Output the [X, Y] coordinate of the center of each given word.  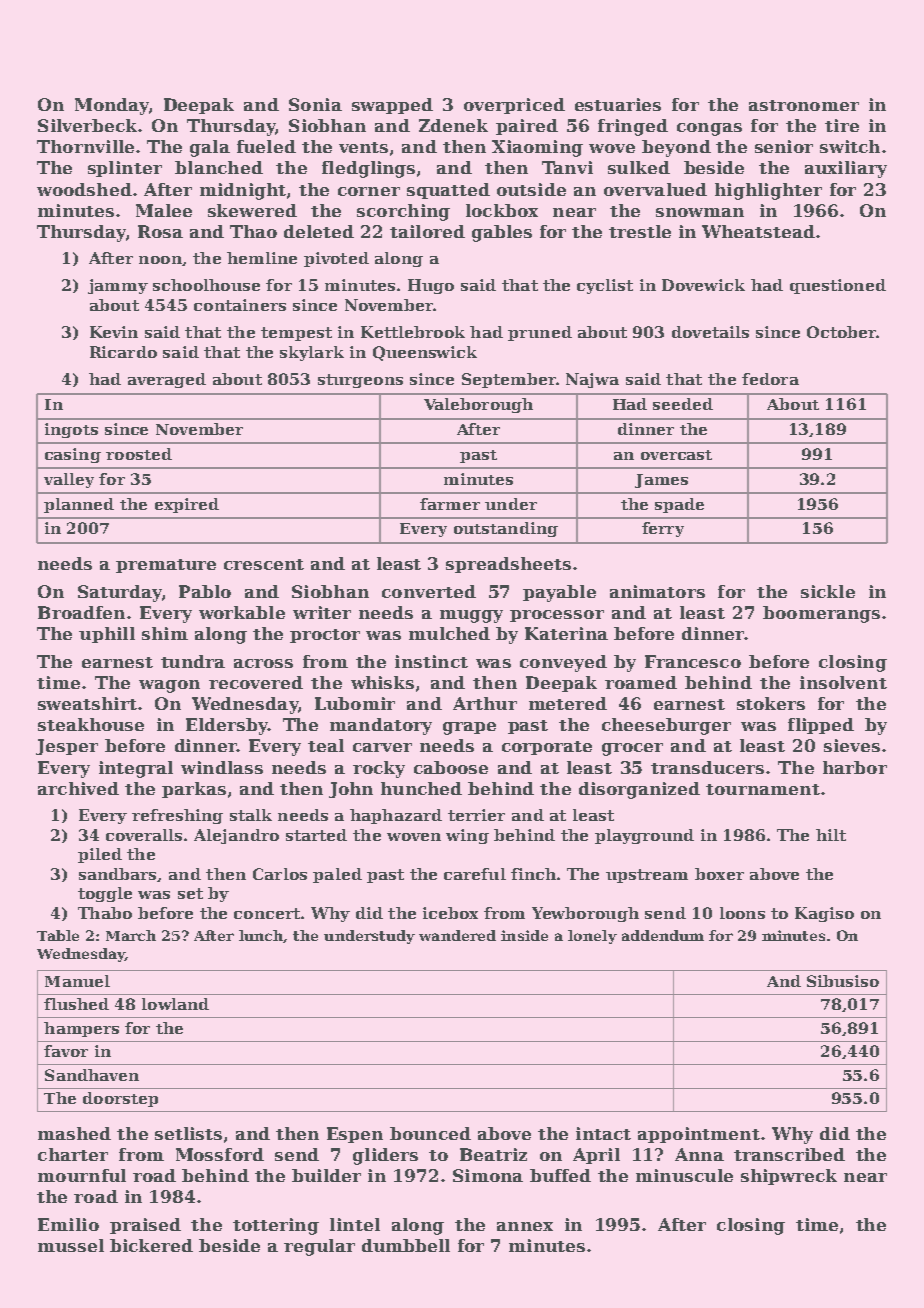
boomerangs [821, 614]
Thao [253, 231]
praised [145, 1226]
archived [78, 788]
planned [79, 505]
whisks [382, 682]
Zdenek [453, 125]
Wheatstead [758, 231]
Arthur [485, 703]
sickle [828, 591]
